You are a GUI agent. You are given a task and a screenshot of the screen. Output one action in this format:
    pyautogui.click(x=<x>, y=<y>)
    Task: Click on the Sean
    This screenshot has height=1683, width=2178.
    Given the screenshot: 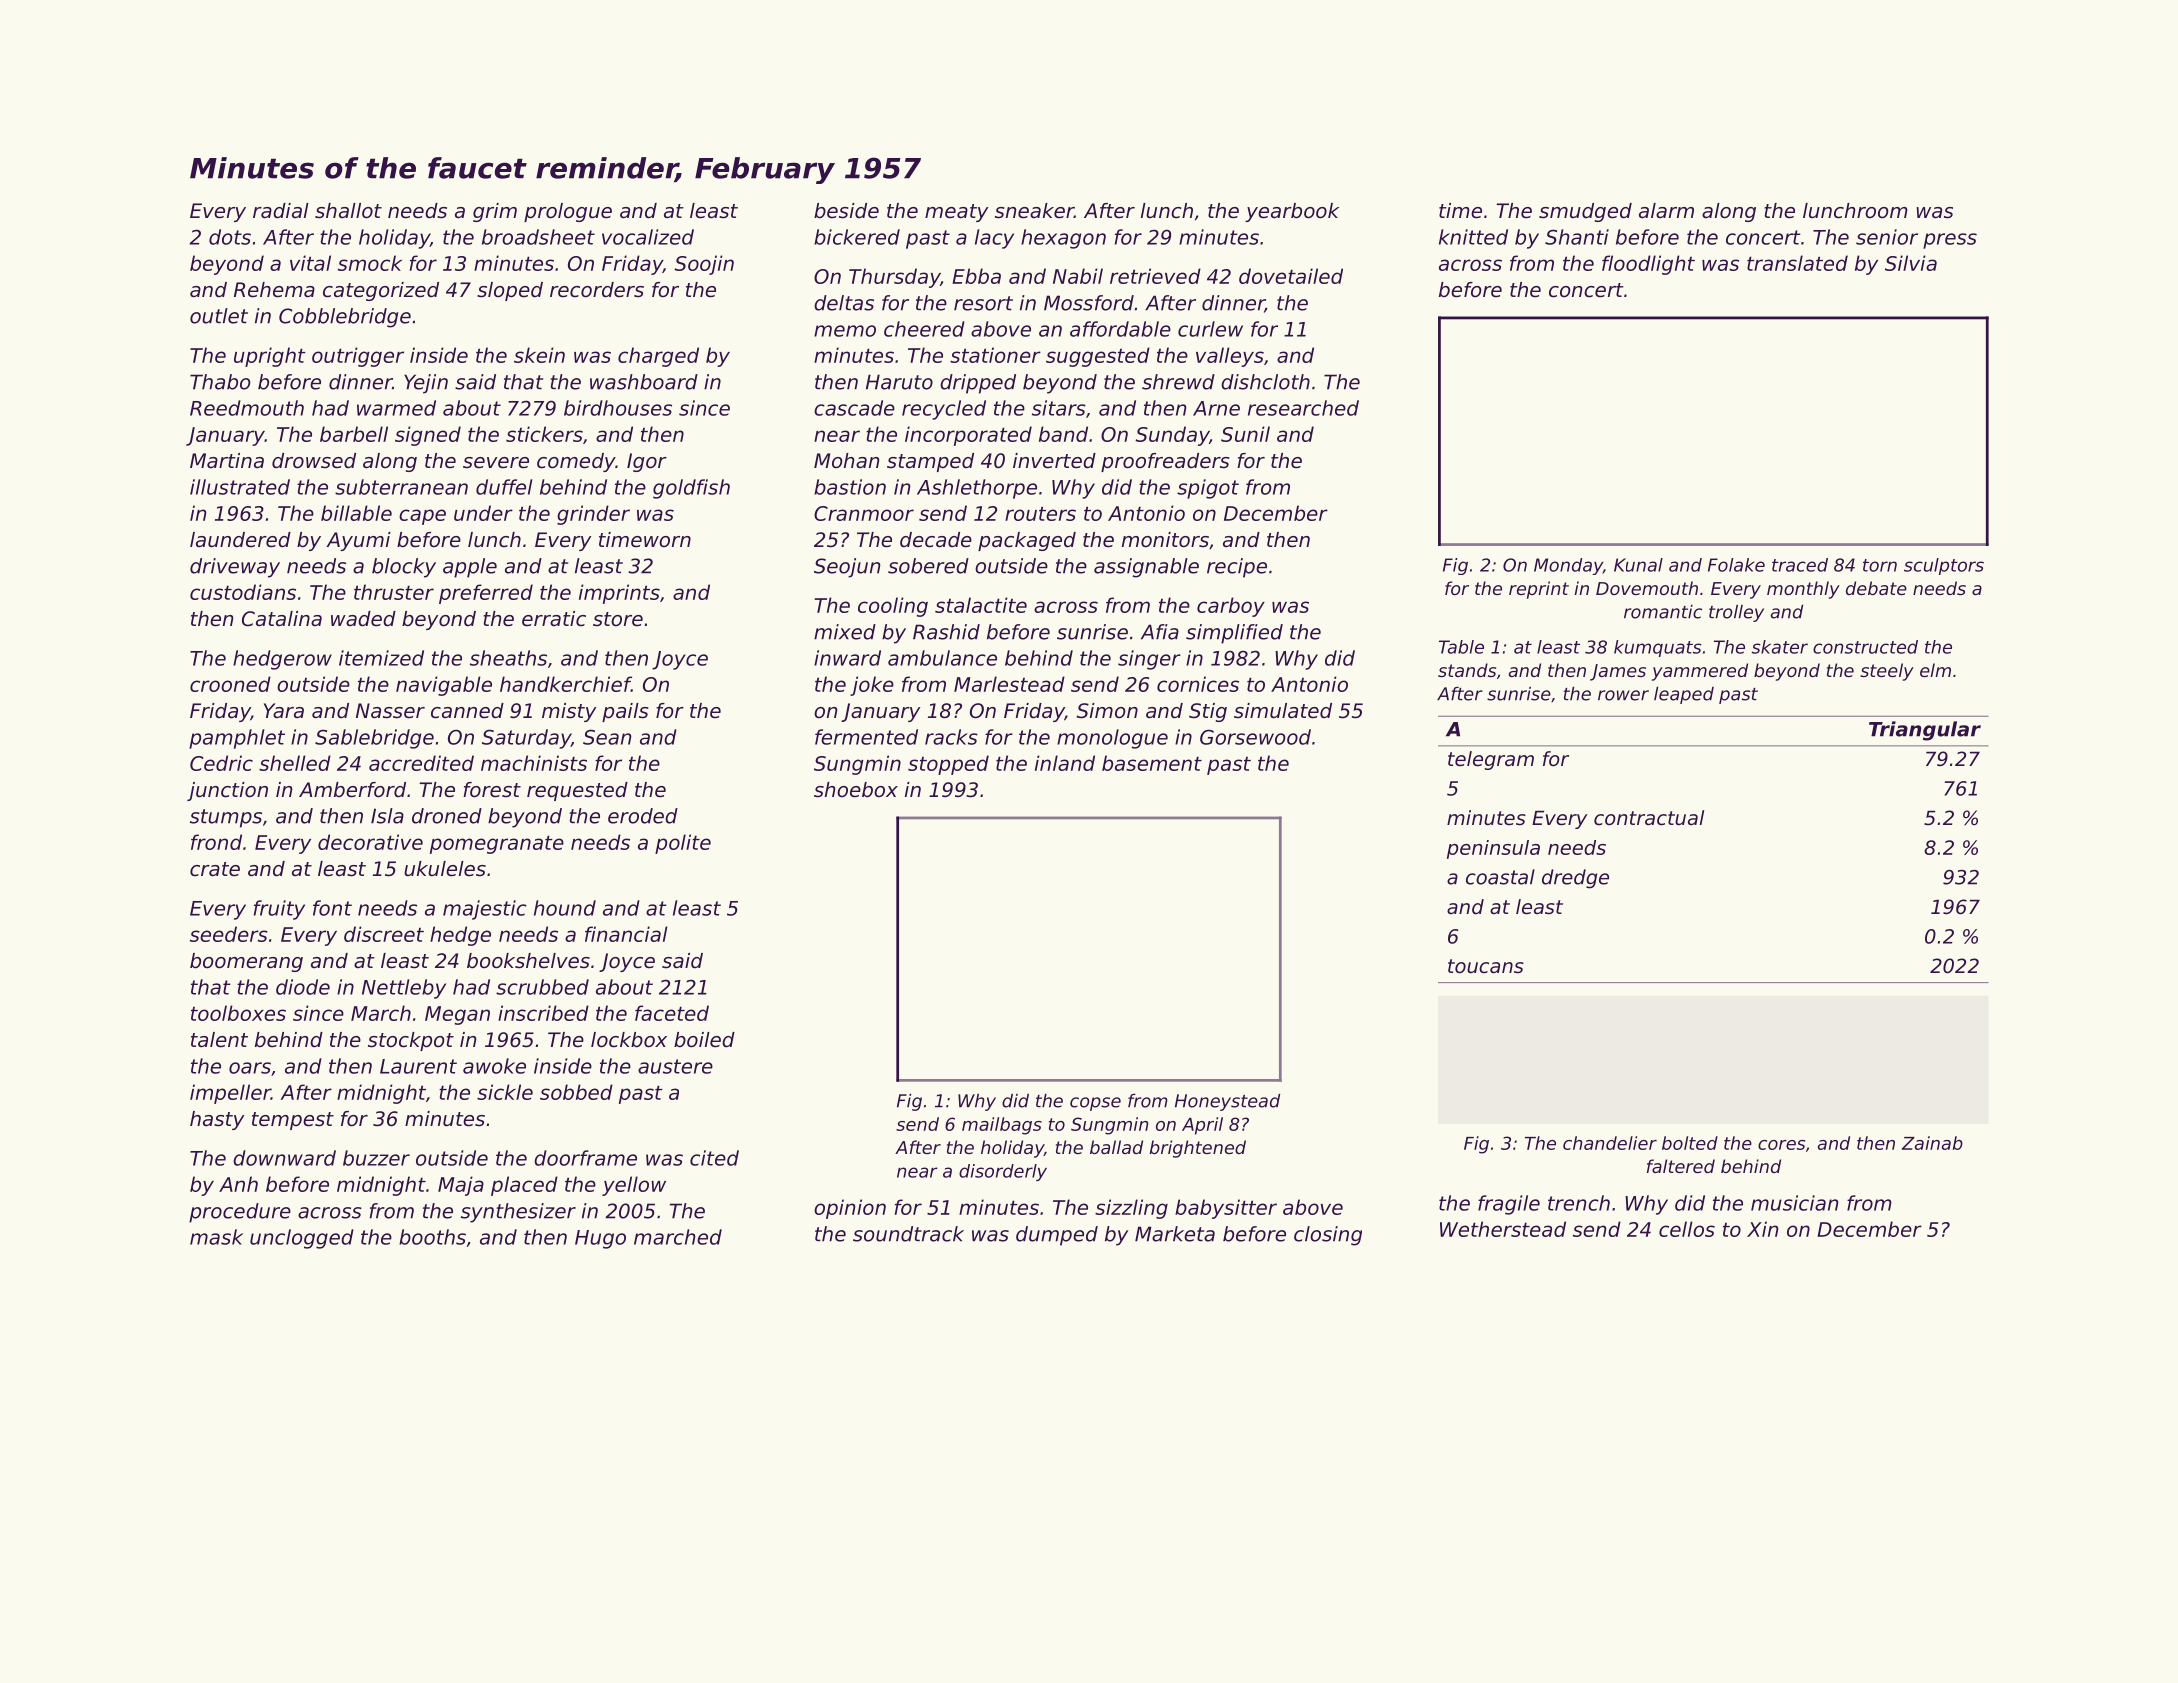 What is the action you would take?
    pyautogui.click(x=607, y=737)
